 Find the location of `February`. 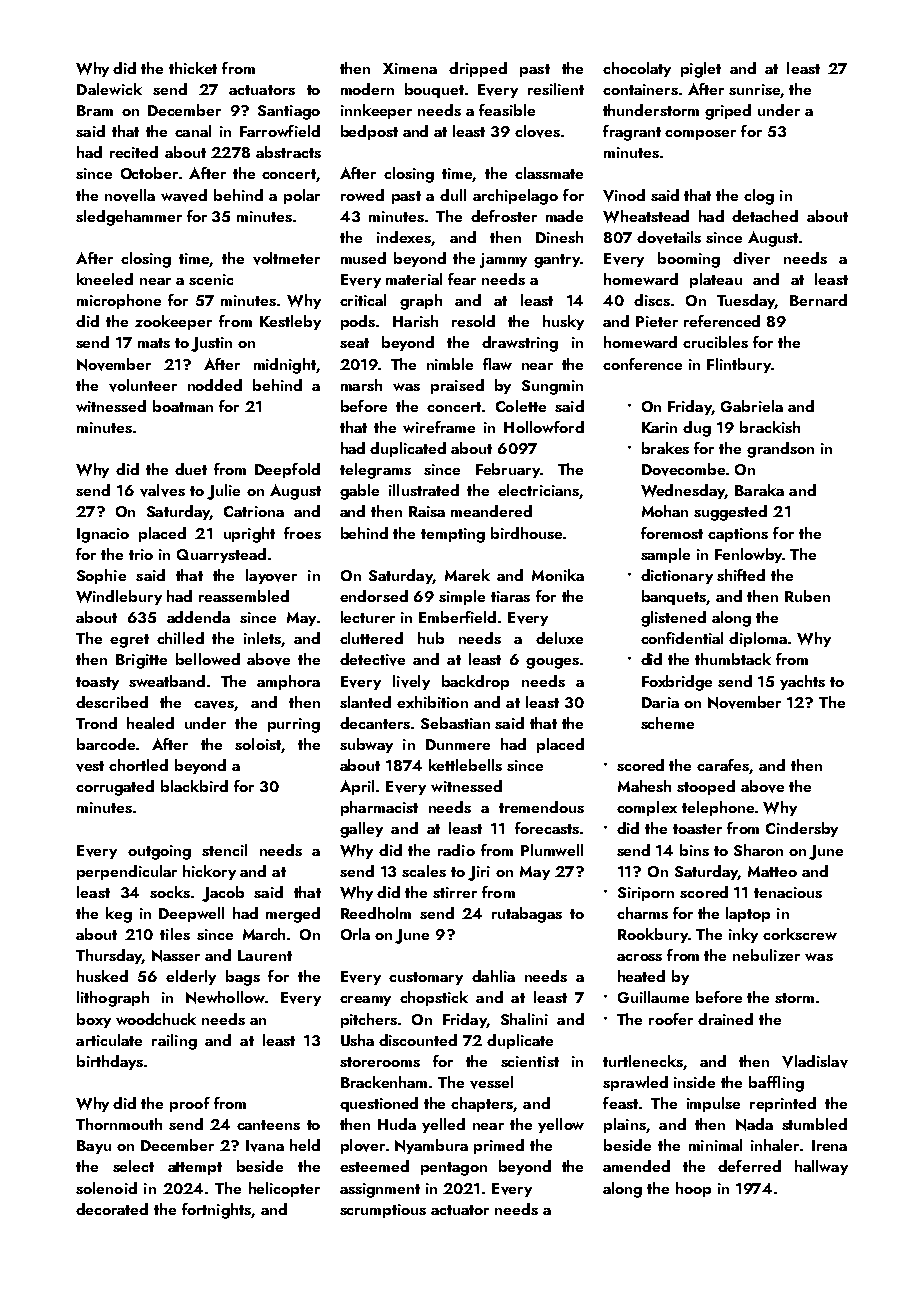

February is located at coordinates (508, 470).
